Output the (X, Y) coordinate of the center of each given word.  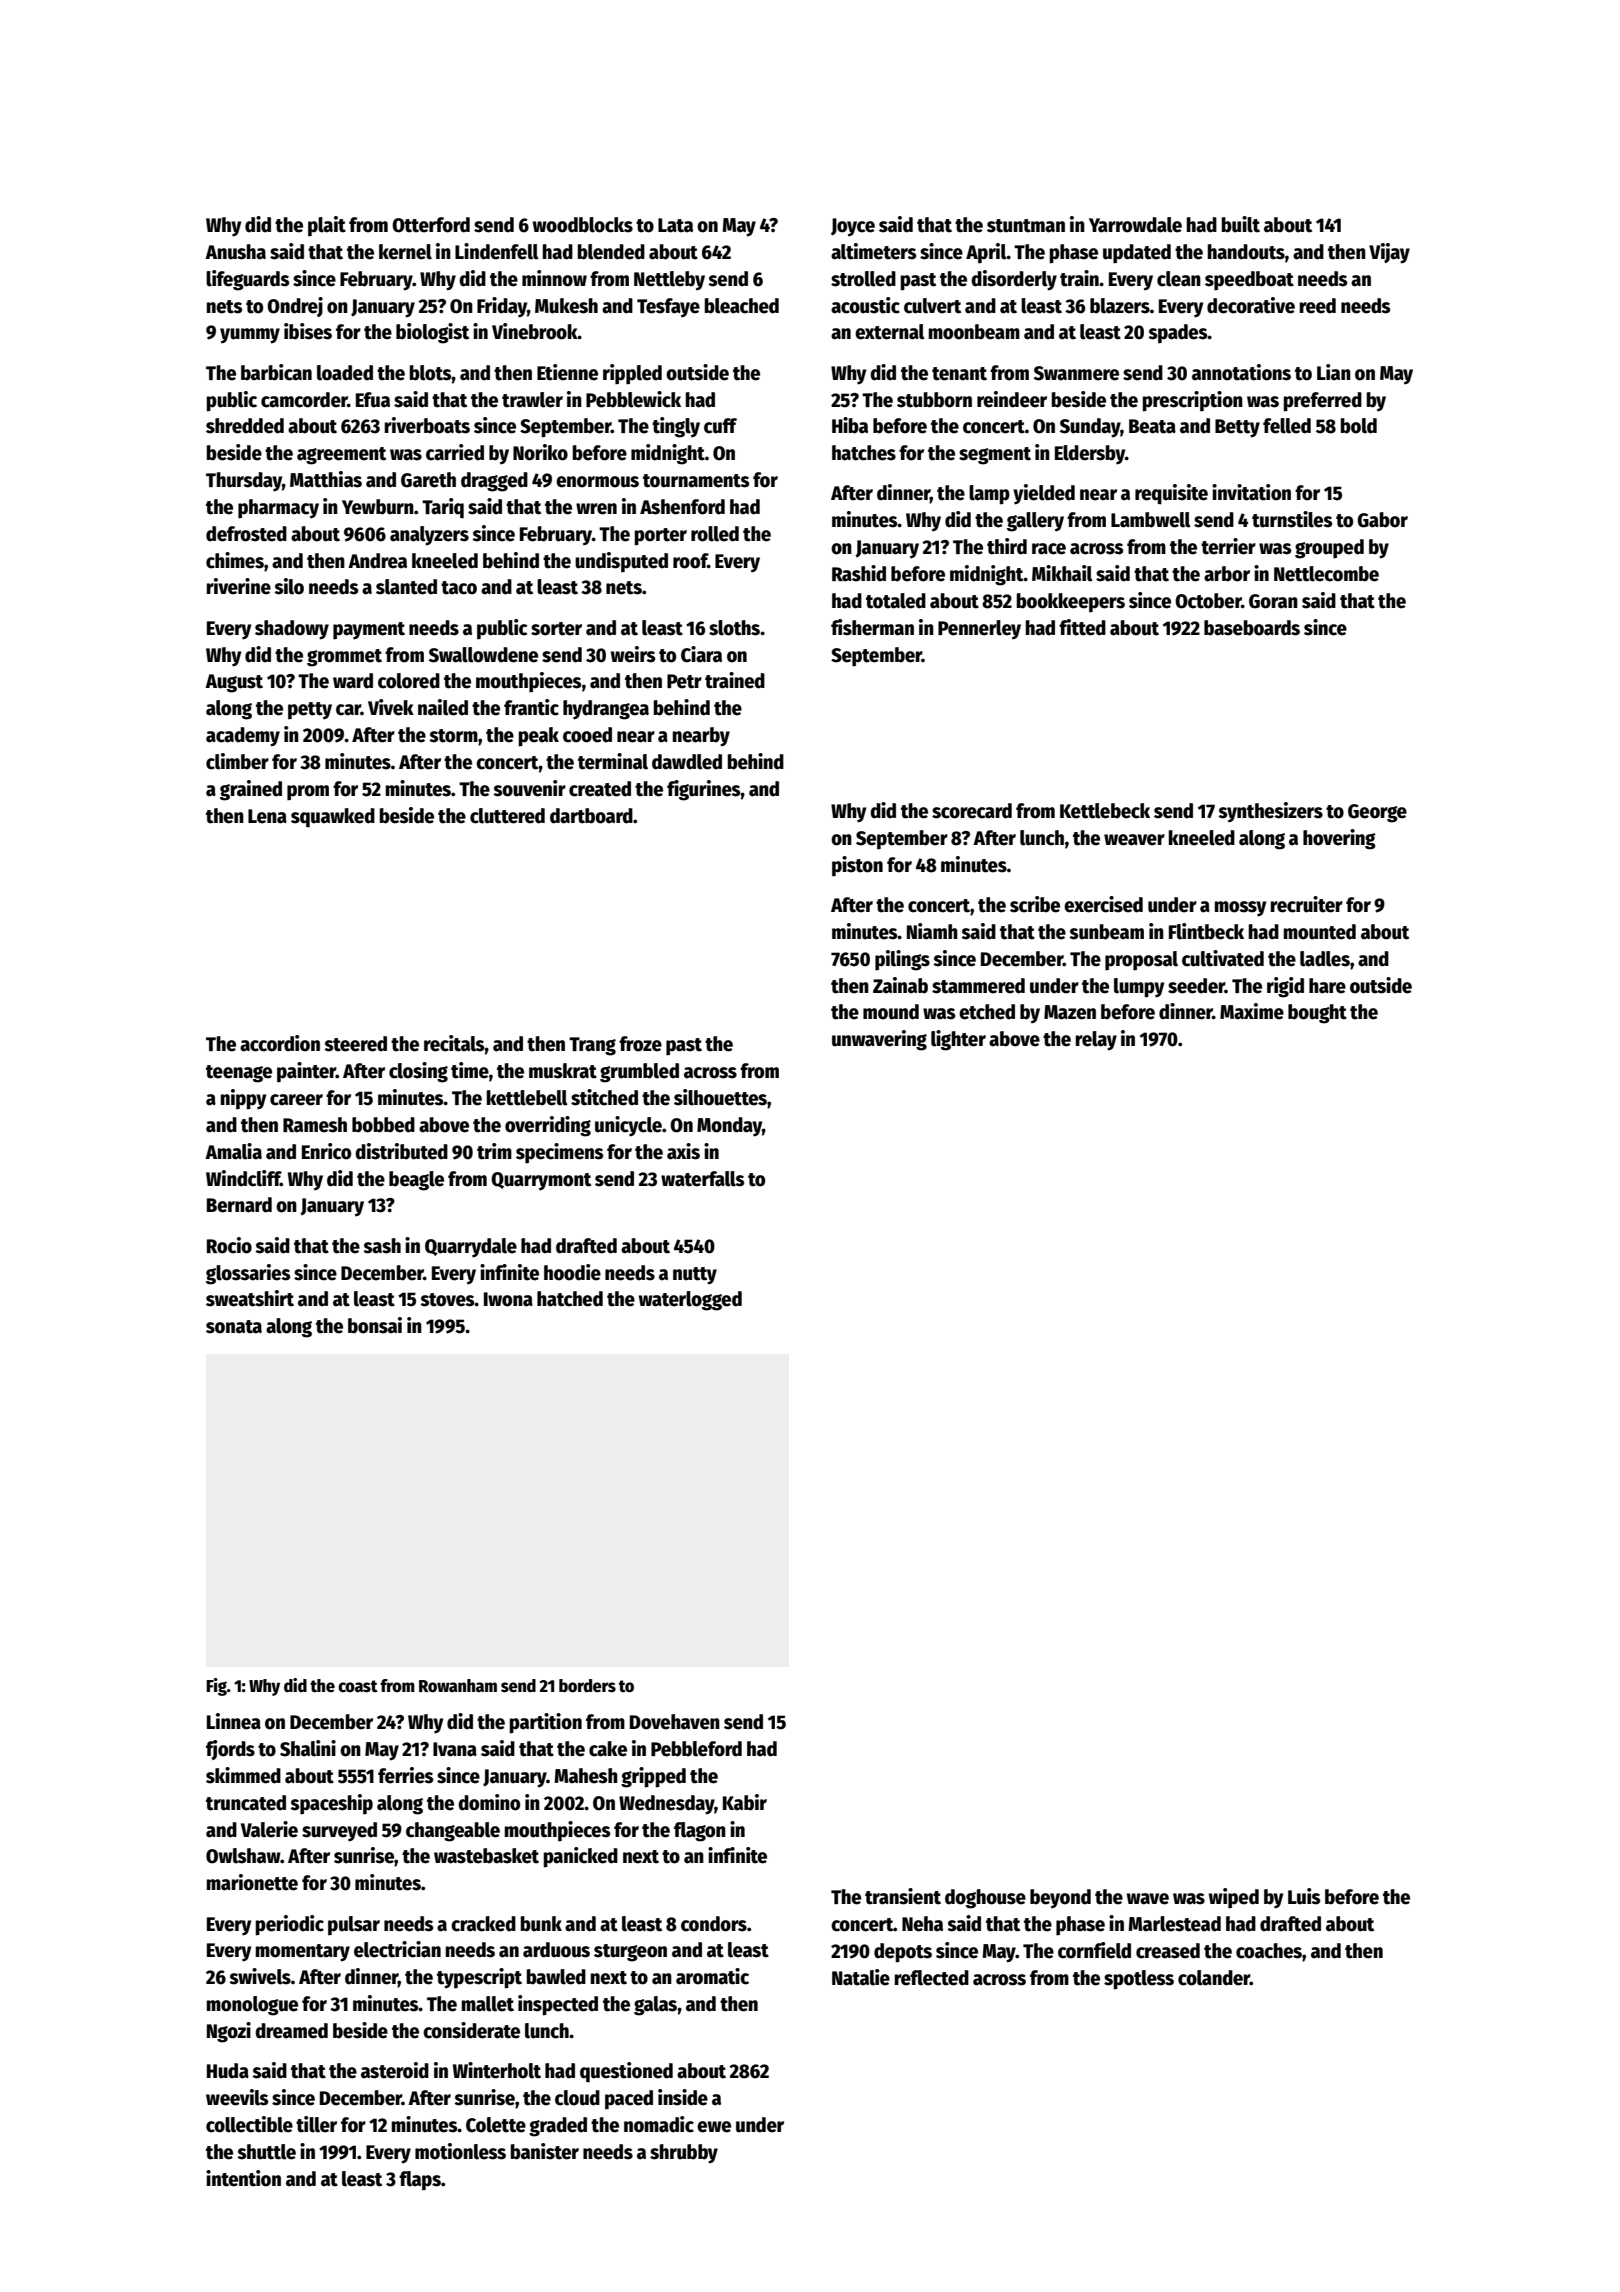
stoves (447, 1300)
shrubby (684, 2154)
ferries (405, 1775)
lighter (958, 1040)
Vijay (1389, 253)
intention (243, 2178)
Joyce (853, 227)
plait (327, 226)
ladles (1325, 959)
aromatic (712, 1976)
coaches (1269, 1951)
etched (987, 1012)
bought (1317, 1014)
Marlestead (1174, 1924)
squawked (333, 818)
